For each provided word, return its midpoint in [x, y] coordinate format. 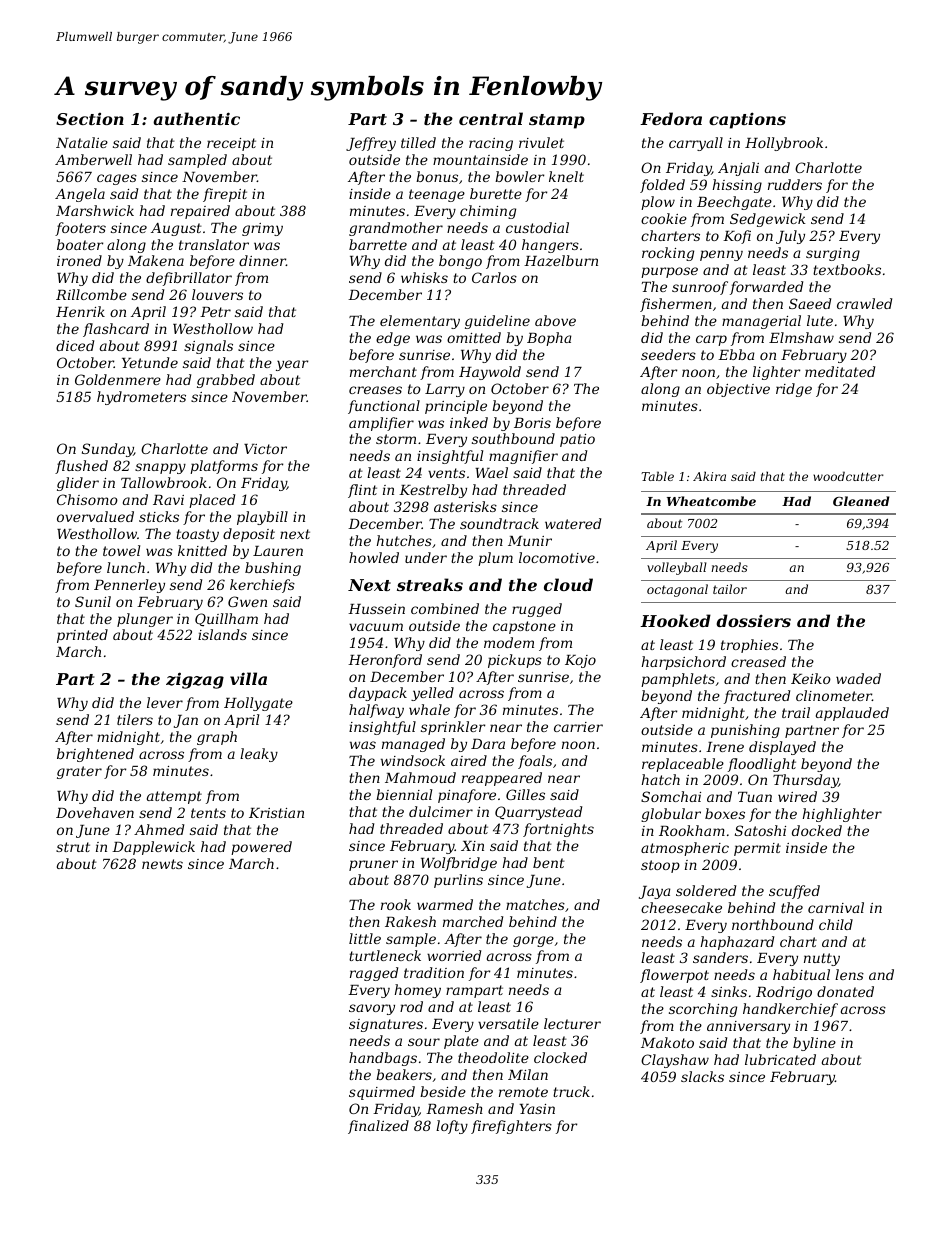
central [491, 118]
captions [747, 120]
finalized [378, 1127]
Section [90, 119]
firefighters [511, 1127]
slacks [702, 1076]
